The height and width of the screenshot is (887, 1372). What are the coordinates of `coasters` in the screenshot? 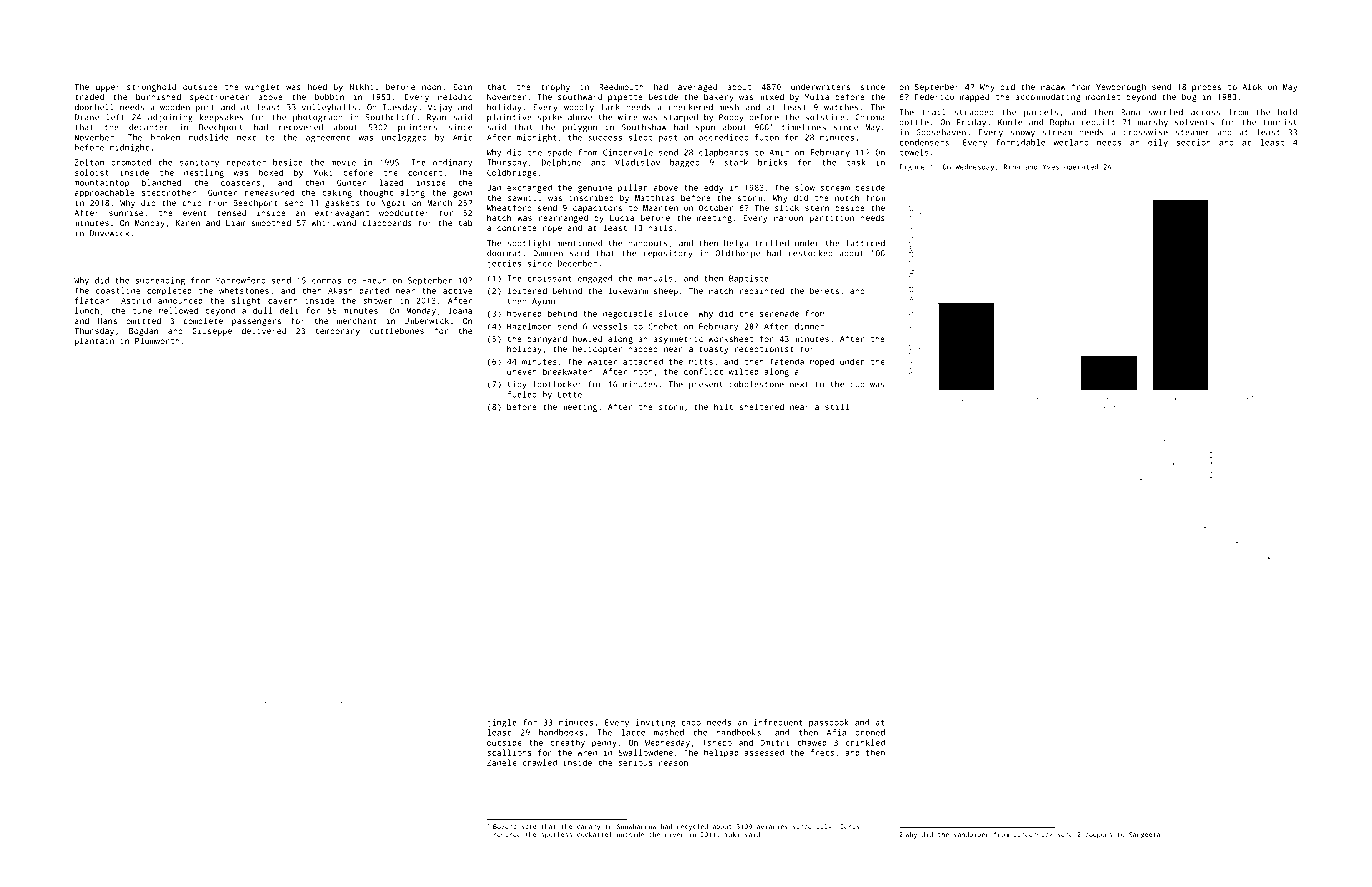 It's located at (240, 183).
